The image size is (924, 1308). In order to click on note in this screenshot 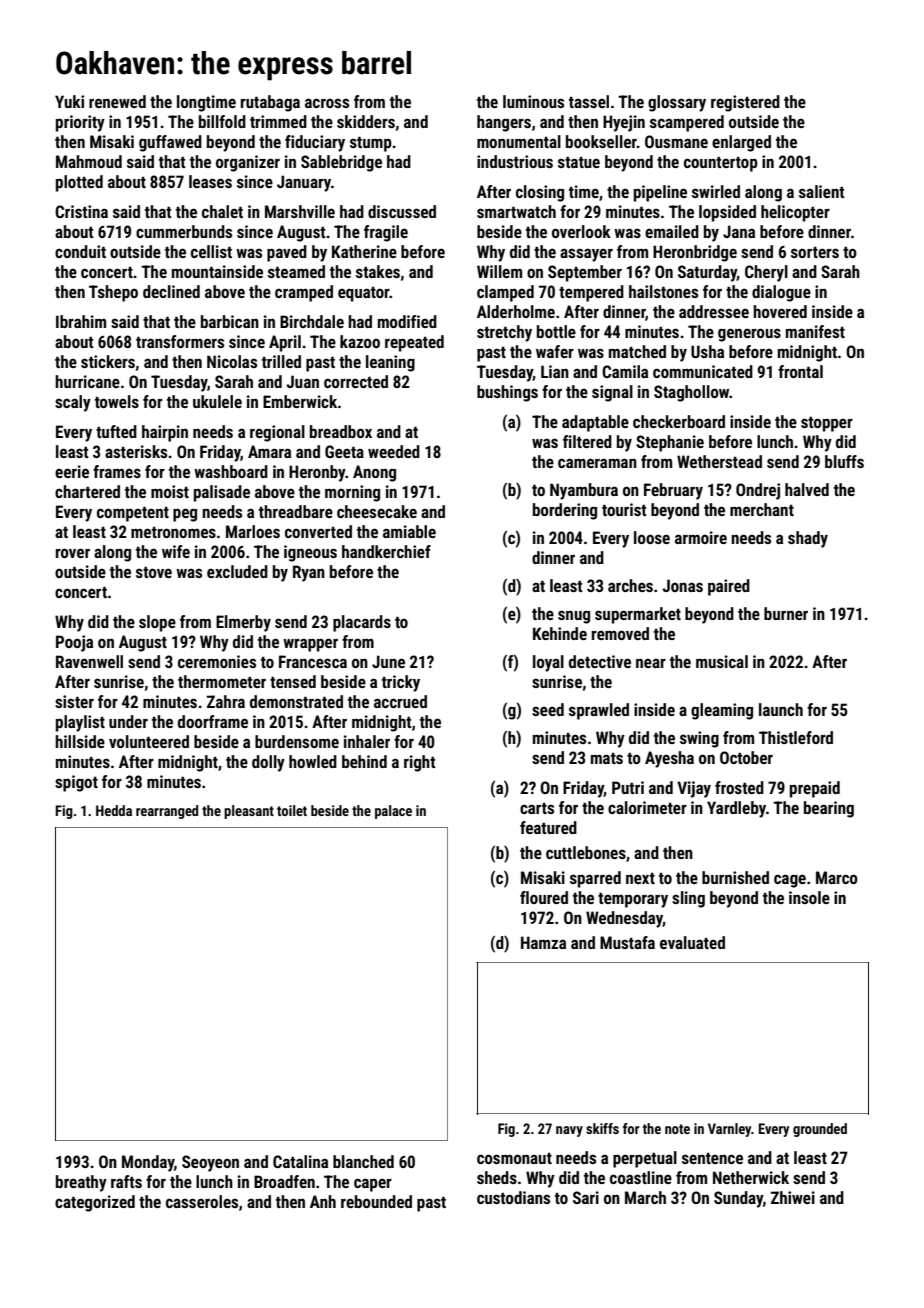, I will do `click(677, 1129)`.
